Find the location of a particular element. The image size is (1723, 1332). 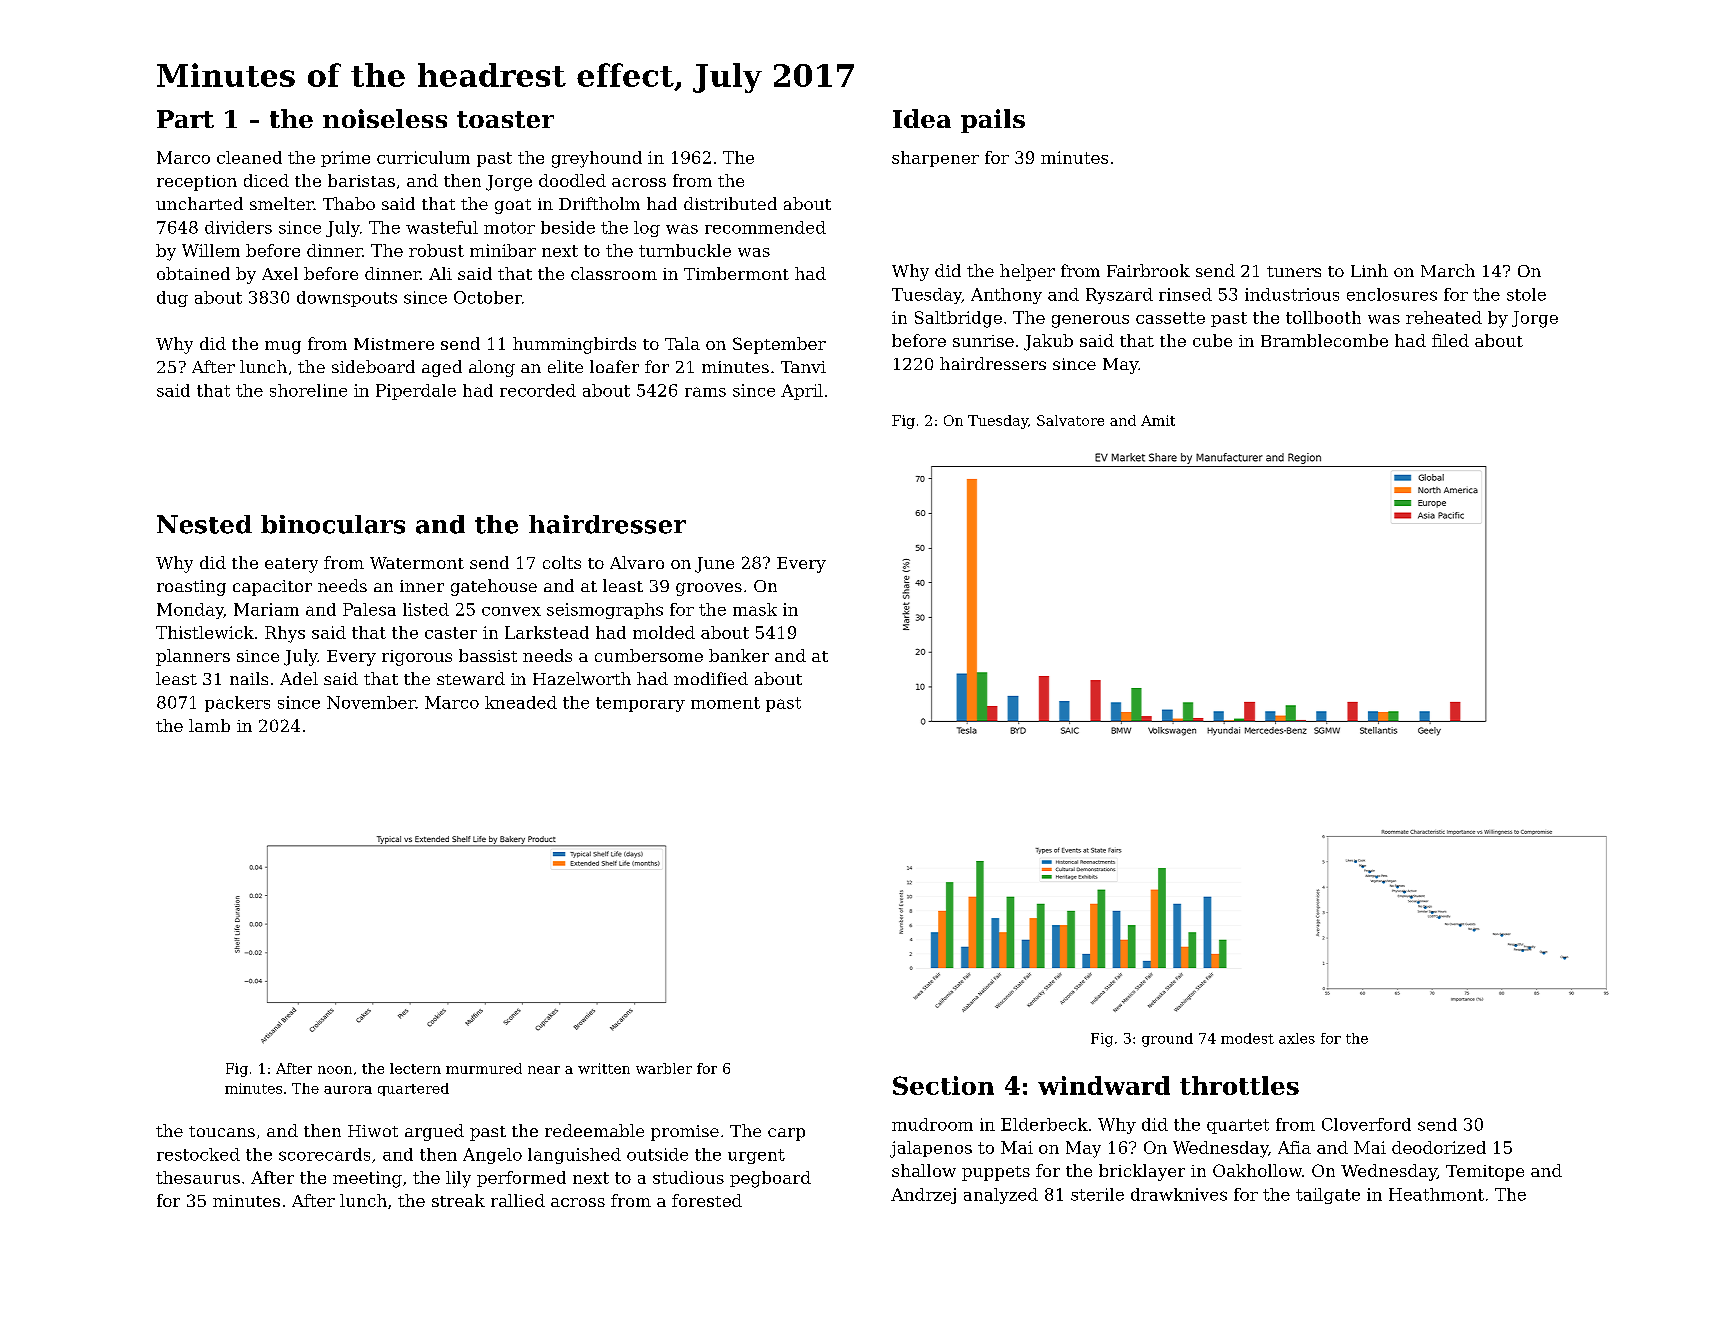

Idea is located at coordinates (922, 118).
